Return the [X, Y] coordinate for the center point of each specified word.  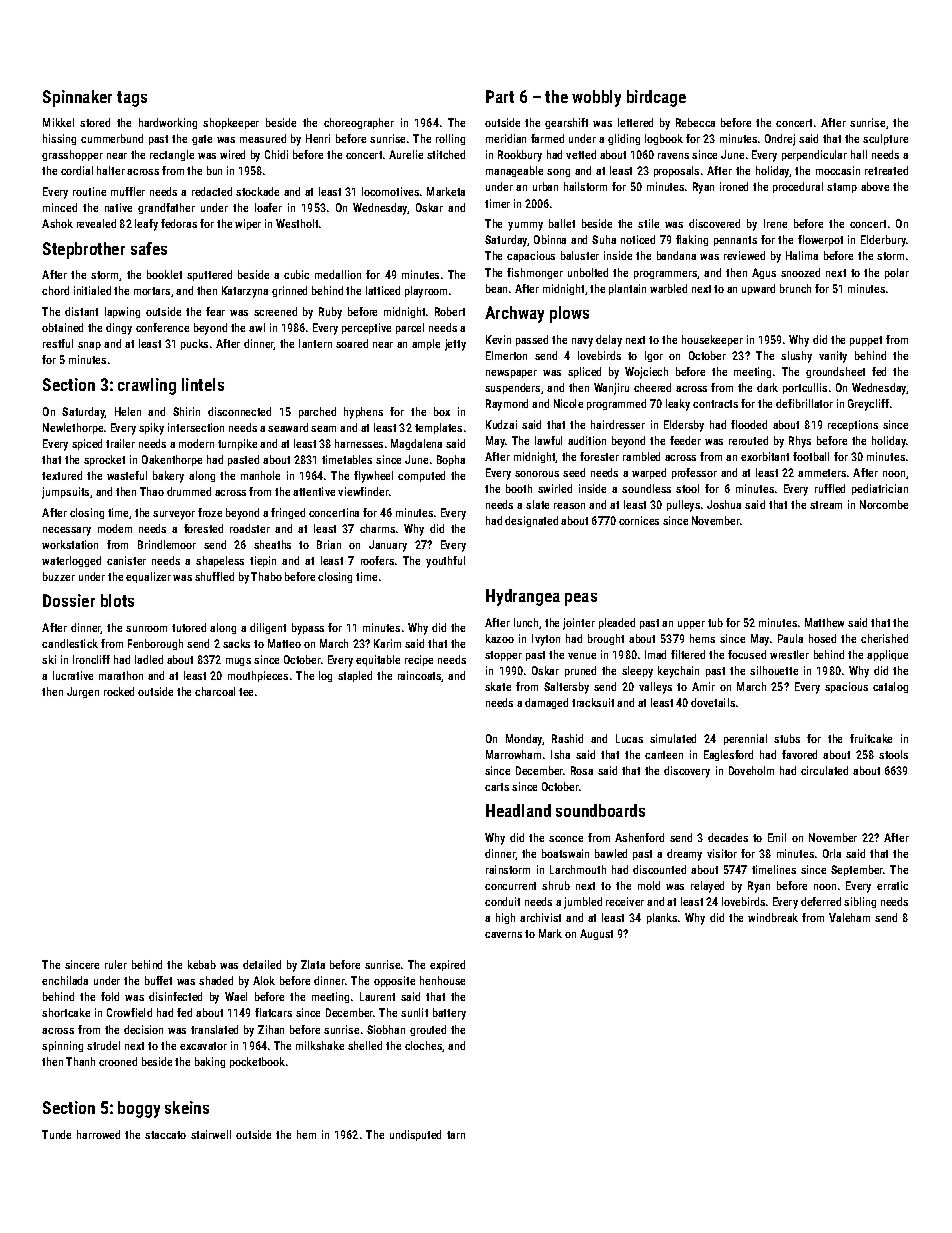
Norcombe [884, 504]
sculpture [885, 139]
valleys [655, 688]
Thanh [80, 1061]
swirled [555, 488]
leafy [146, 225]
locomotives [390, 191]
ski [49, 659]
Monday [524, 740]
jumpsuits [65, 493]
